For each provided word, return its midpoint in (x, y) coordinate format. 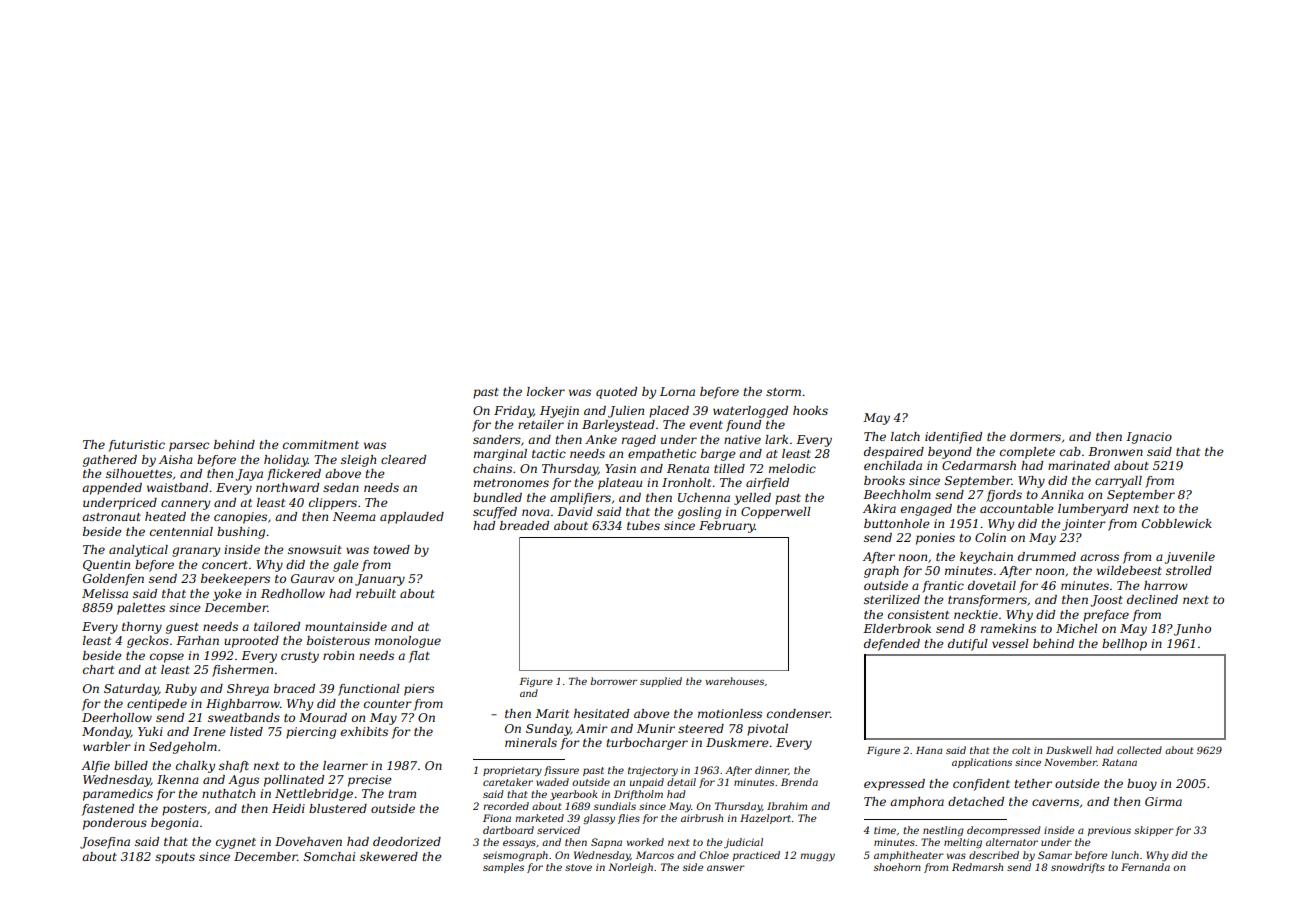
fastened (108, 810)
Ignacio (1149, 438)
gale (346, 566)
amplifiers (580, 499)
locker (546, 391)
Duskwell (1069, 750)
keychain (986, 558)
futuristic (136, 446)
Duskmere (737, 742)
